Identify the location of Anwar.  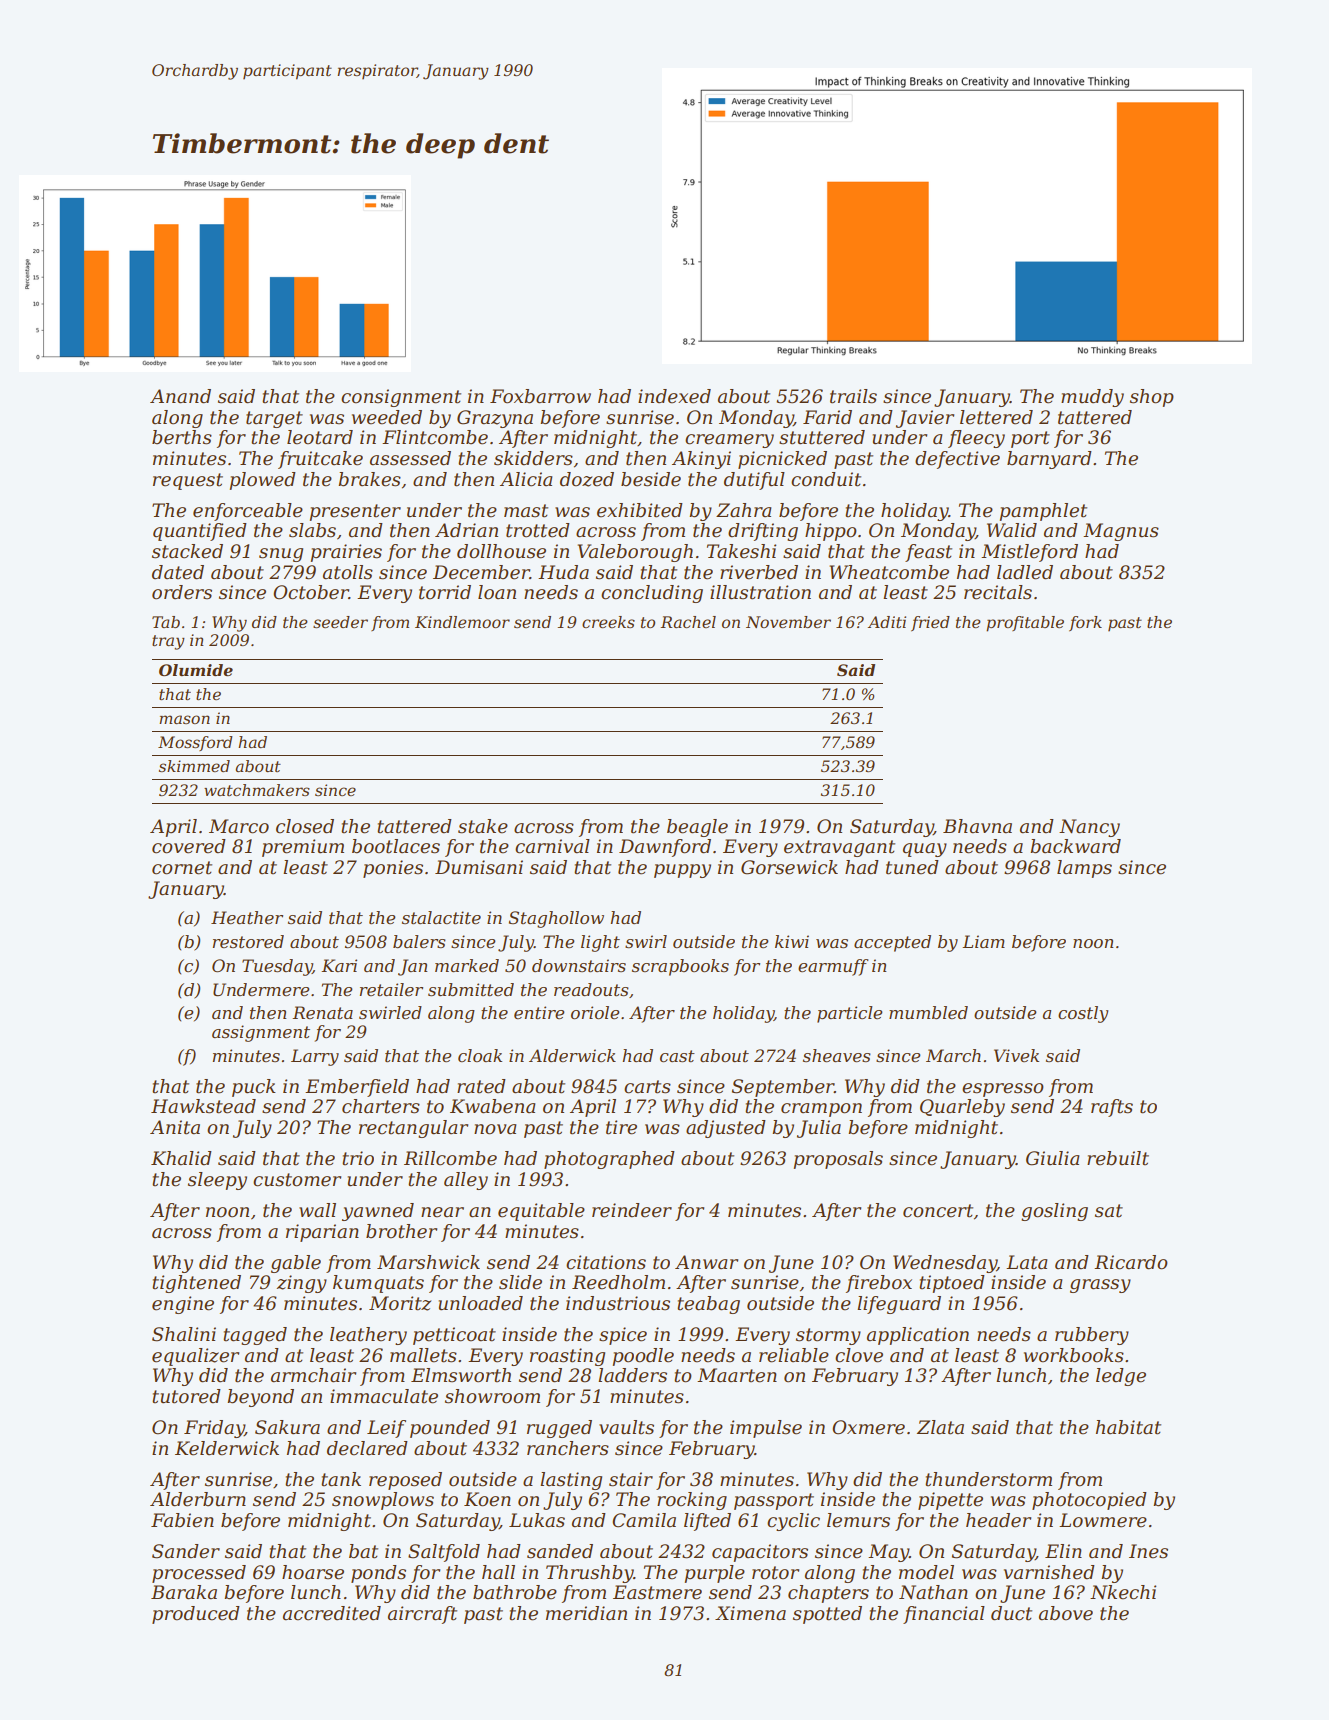
(706, 1262).
